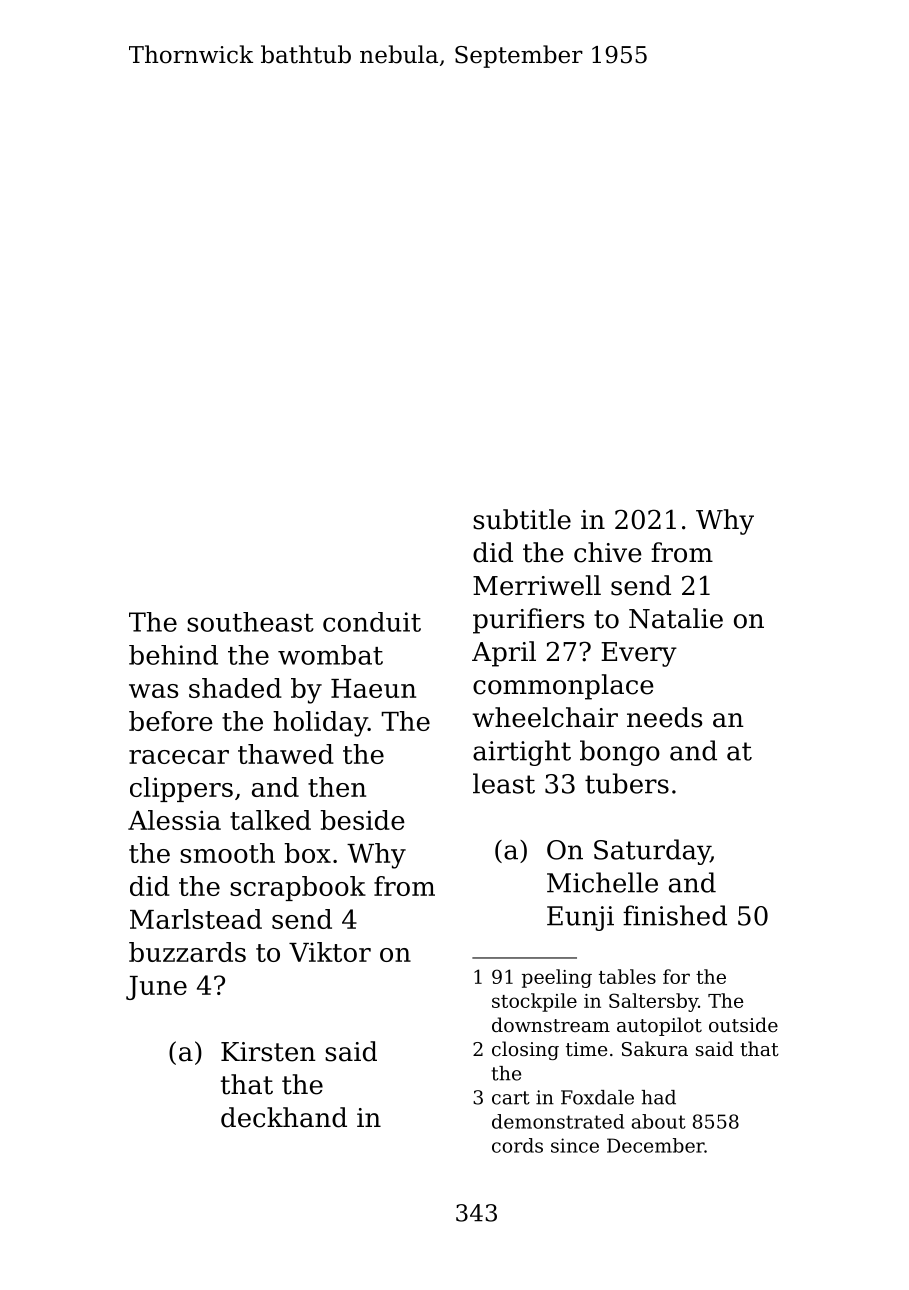 Image resolution: width=909 pixels, height=1290 pixels. Describe the element at coordinates (627, 976) in the screenshot. I see `tables` at that location.
